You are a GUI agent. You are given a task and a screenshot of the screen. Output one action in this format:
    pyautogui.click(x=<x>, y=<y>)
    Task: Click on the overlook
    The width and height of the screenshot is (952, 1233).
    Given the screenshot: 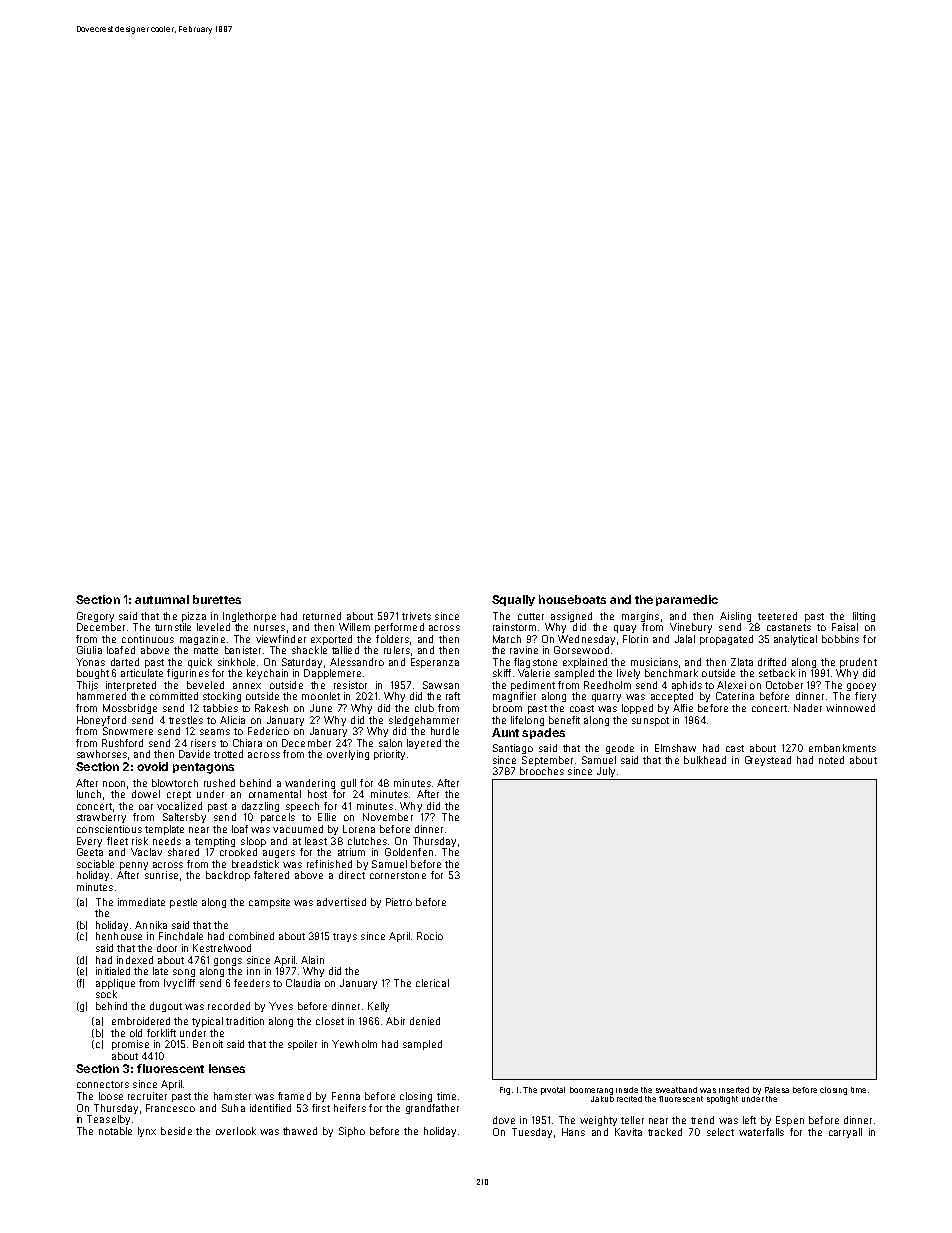 What is the action you would take?
    pyautogui.click(x=236, y=1131)
